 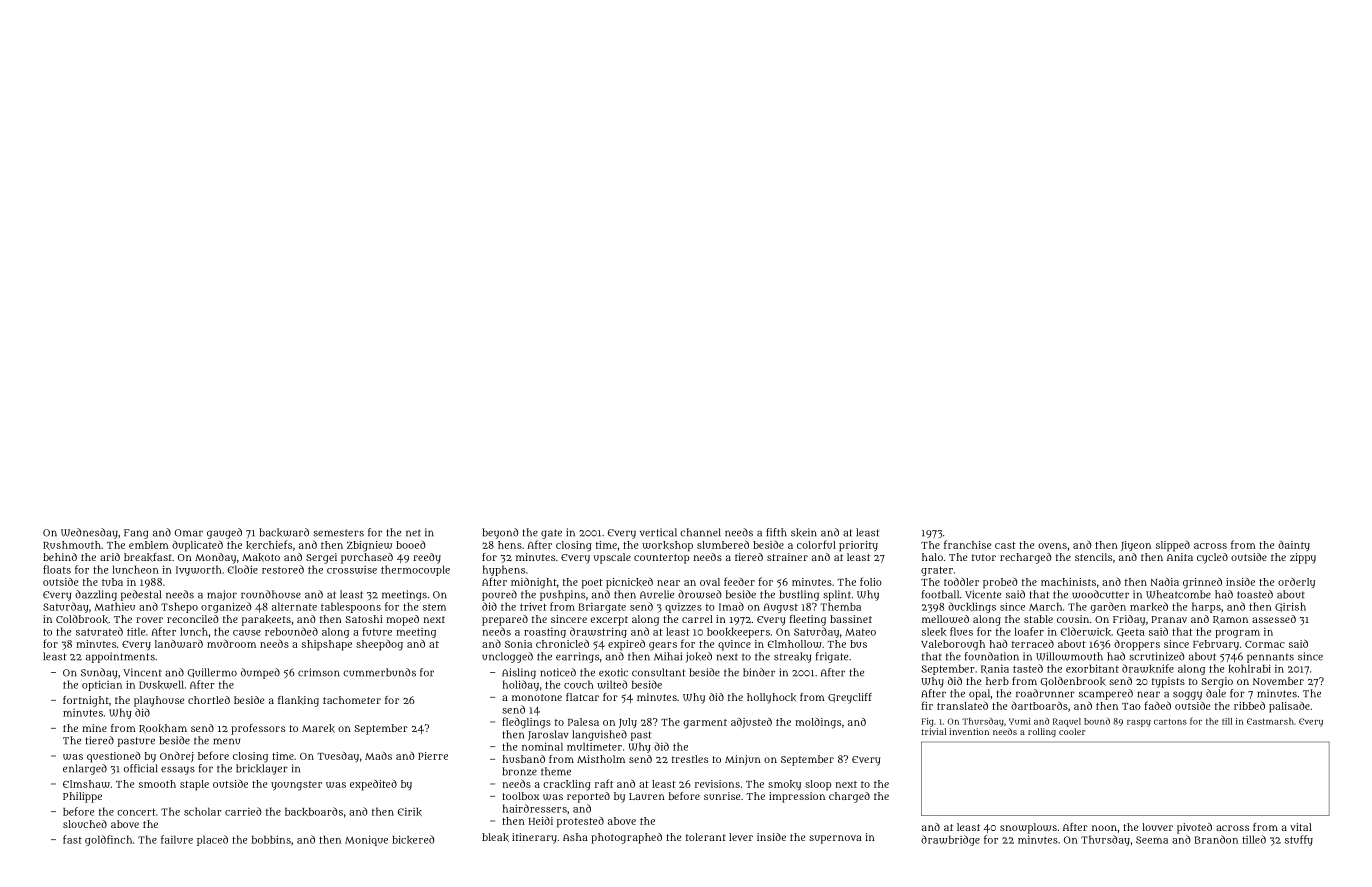 What do you see at coordinates (1274, 619) in the screenshot?
I see `assessed` at bounding box center [1274, 619].
